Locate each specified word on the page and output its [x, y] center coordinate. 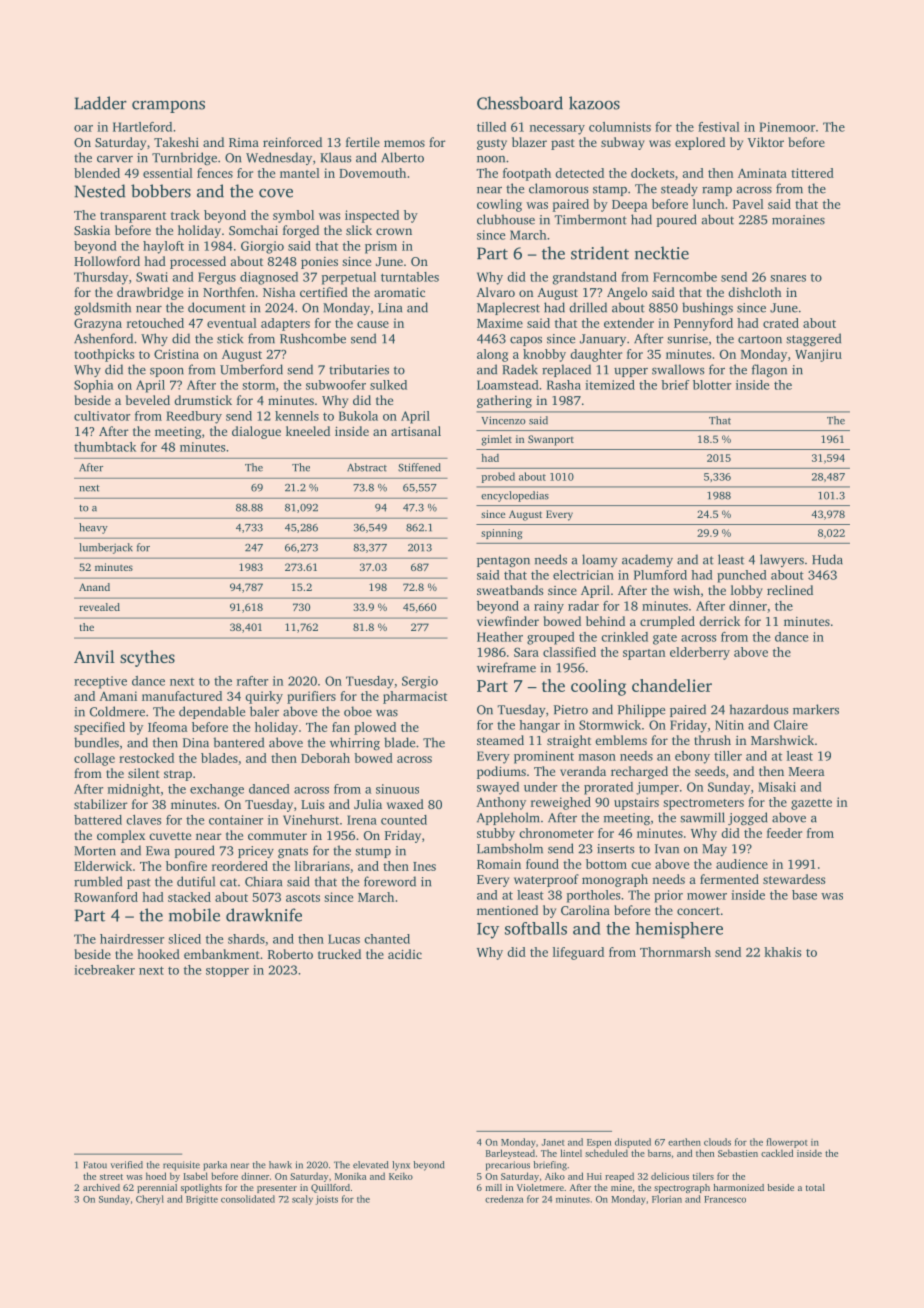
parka [215, 1166]
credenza [504, 1199]
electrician [583, 575]
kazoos [594, 103]
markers [816, 709]
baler [264, 711]
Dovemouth [372, 173]
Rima [244, 142]
